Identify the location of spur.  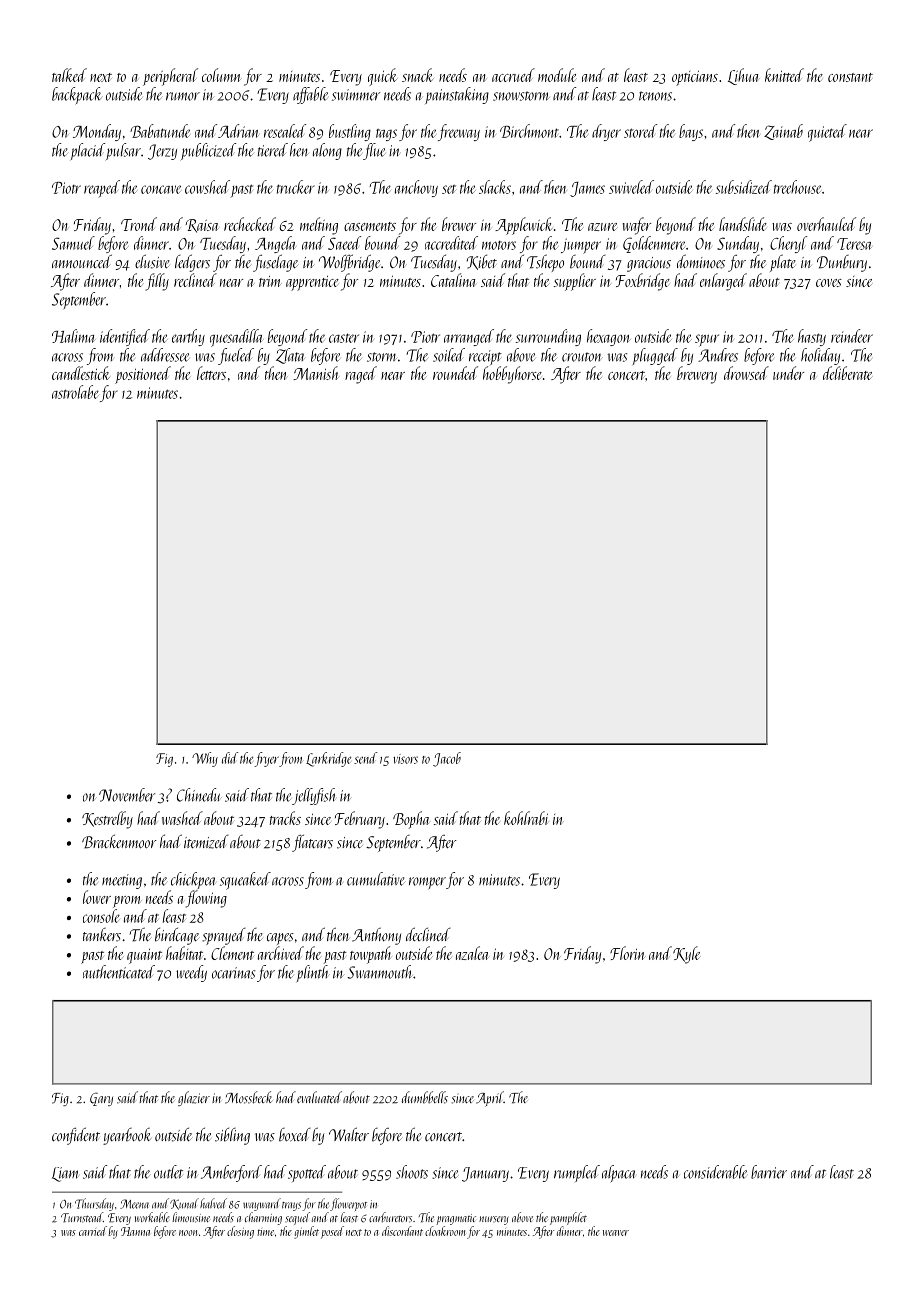
(707, 340).
